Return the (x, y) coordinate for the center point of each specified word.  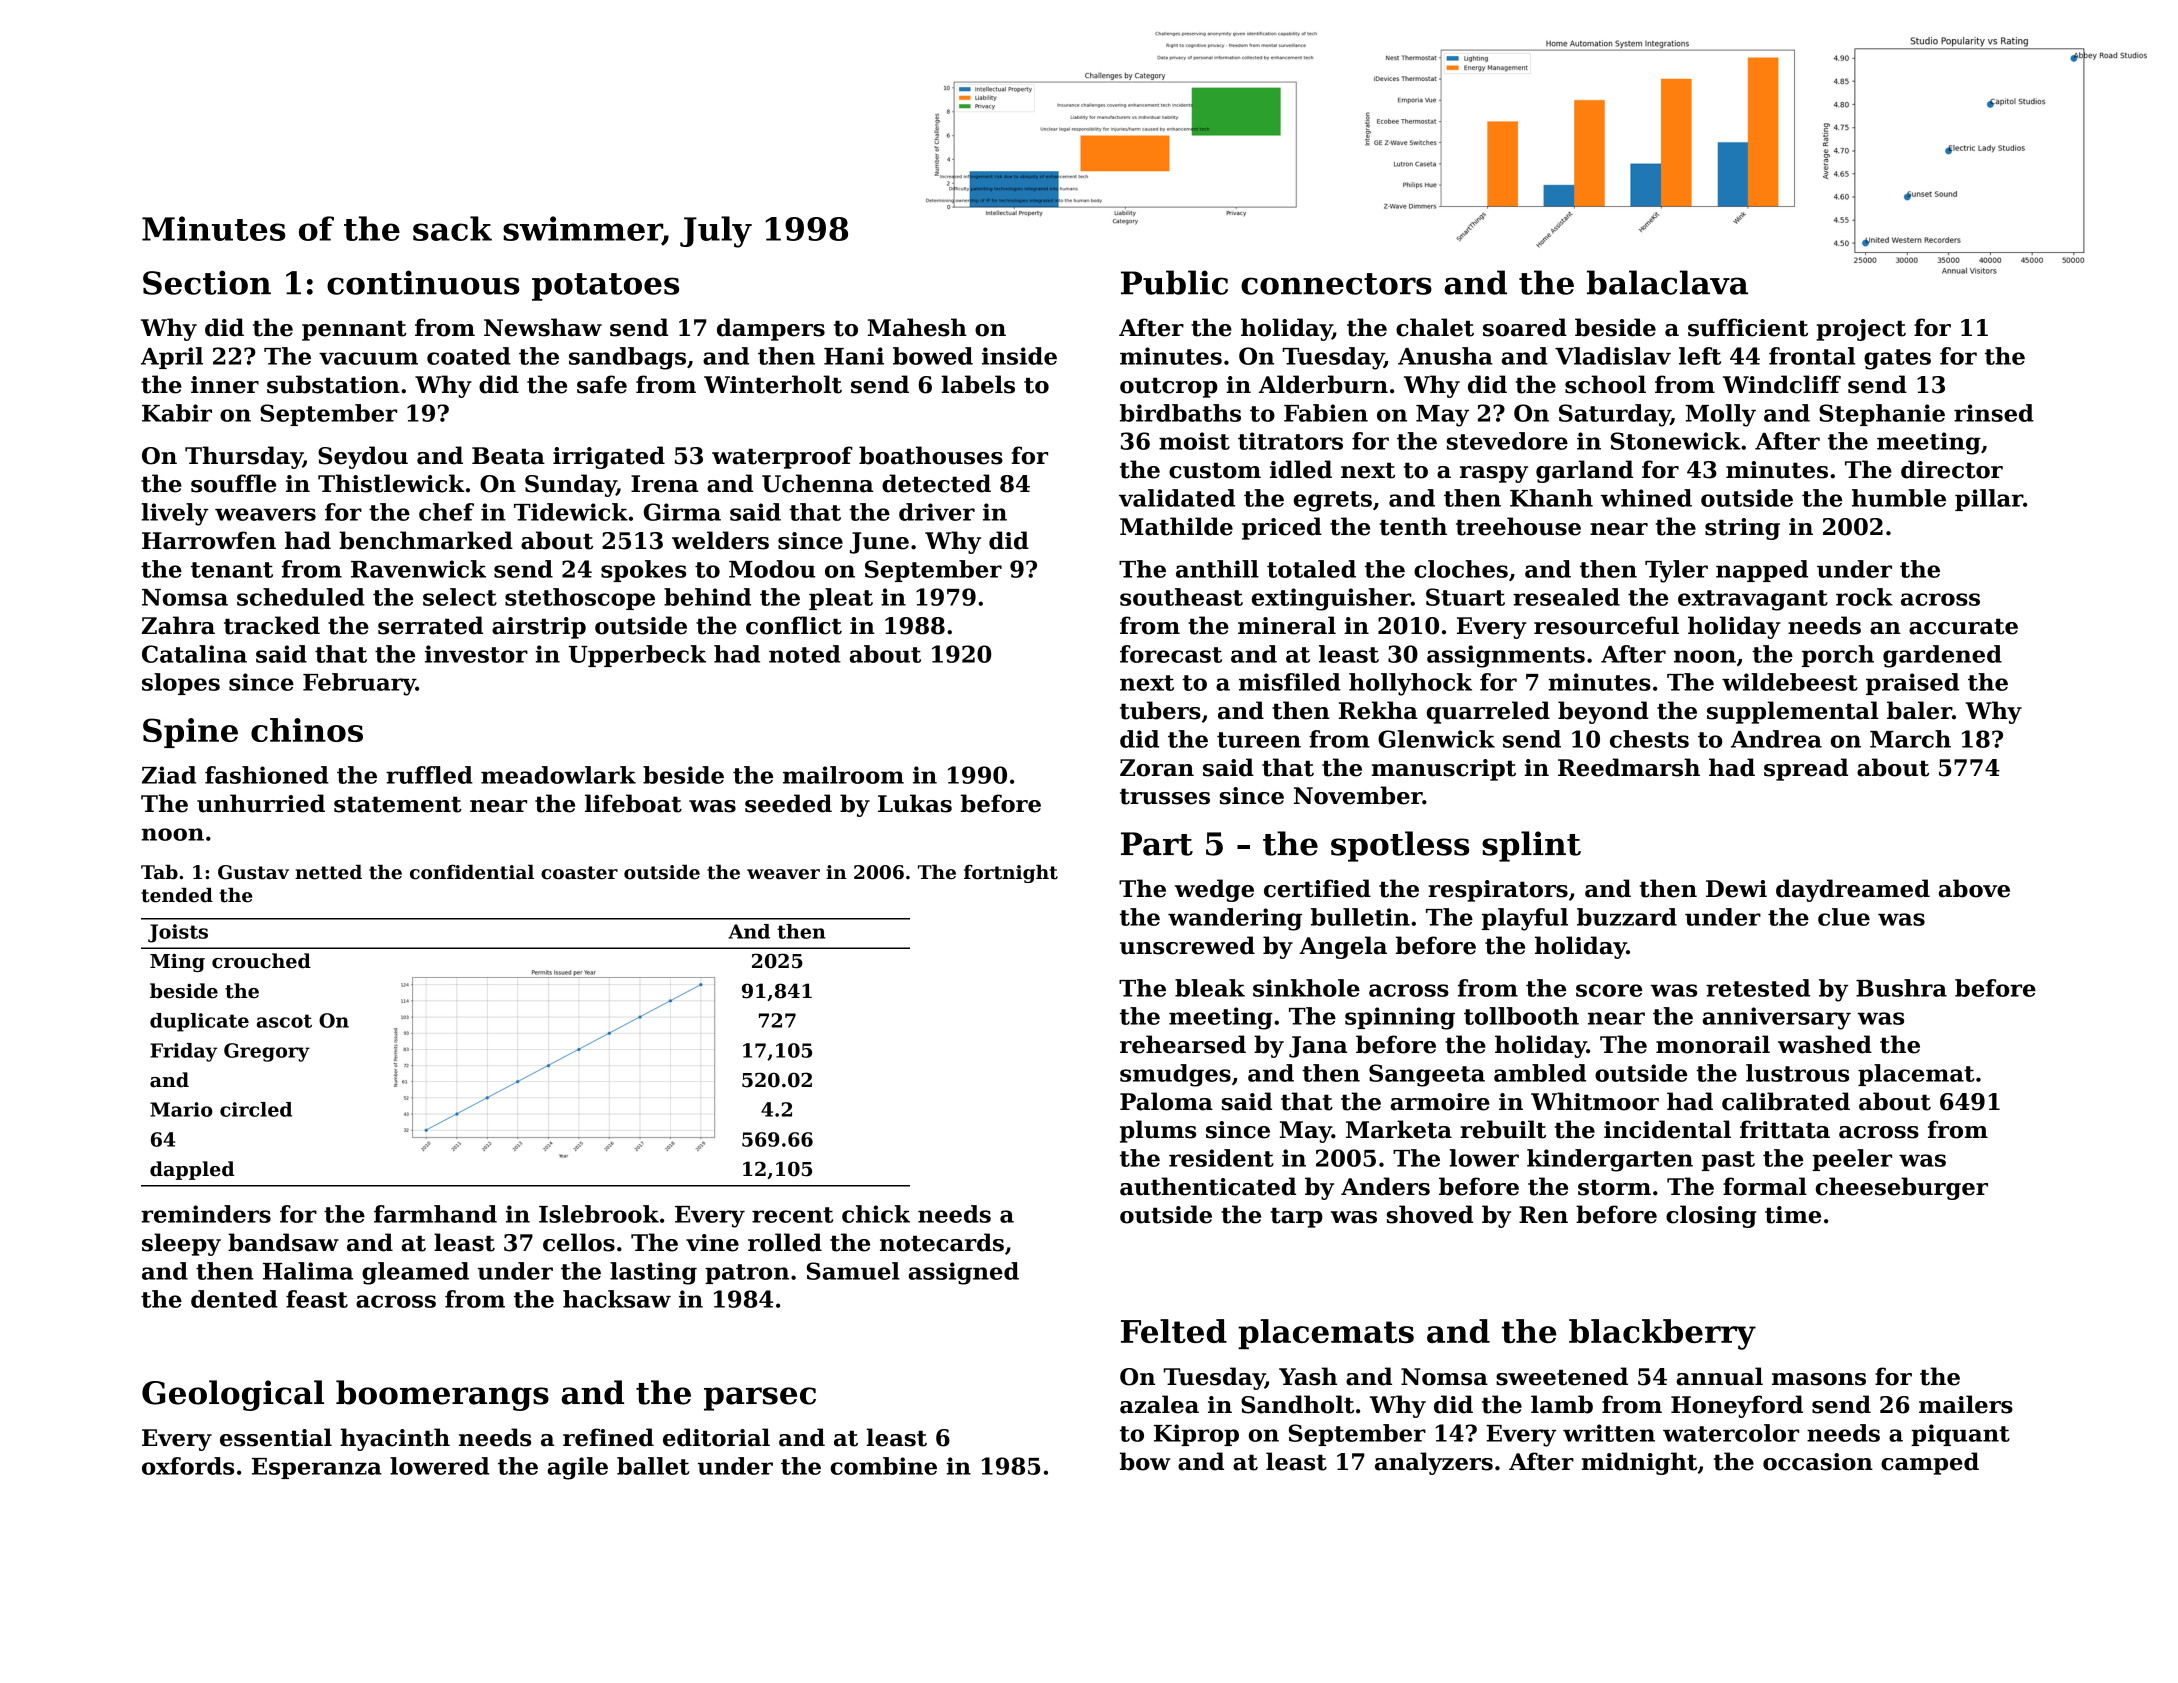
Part (1157, 844)
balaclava (1667, 282)
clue (1844, 917)
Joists (178, 933)
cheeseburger (1902, 1188)
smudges (1175, 1075)
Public (1174, 282)
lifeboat (633, 803)
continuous (423, 282)
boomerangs (442, 1395)
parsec (760, 1399)
